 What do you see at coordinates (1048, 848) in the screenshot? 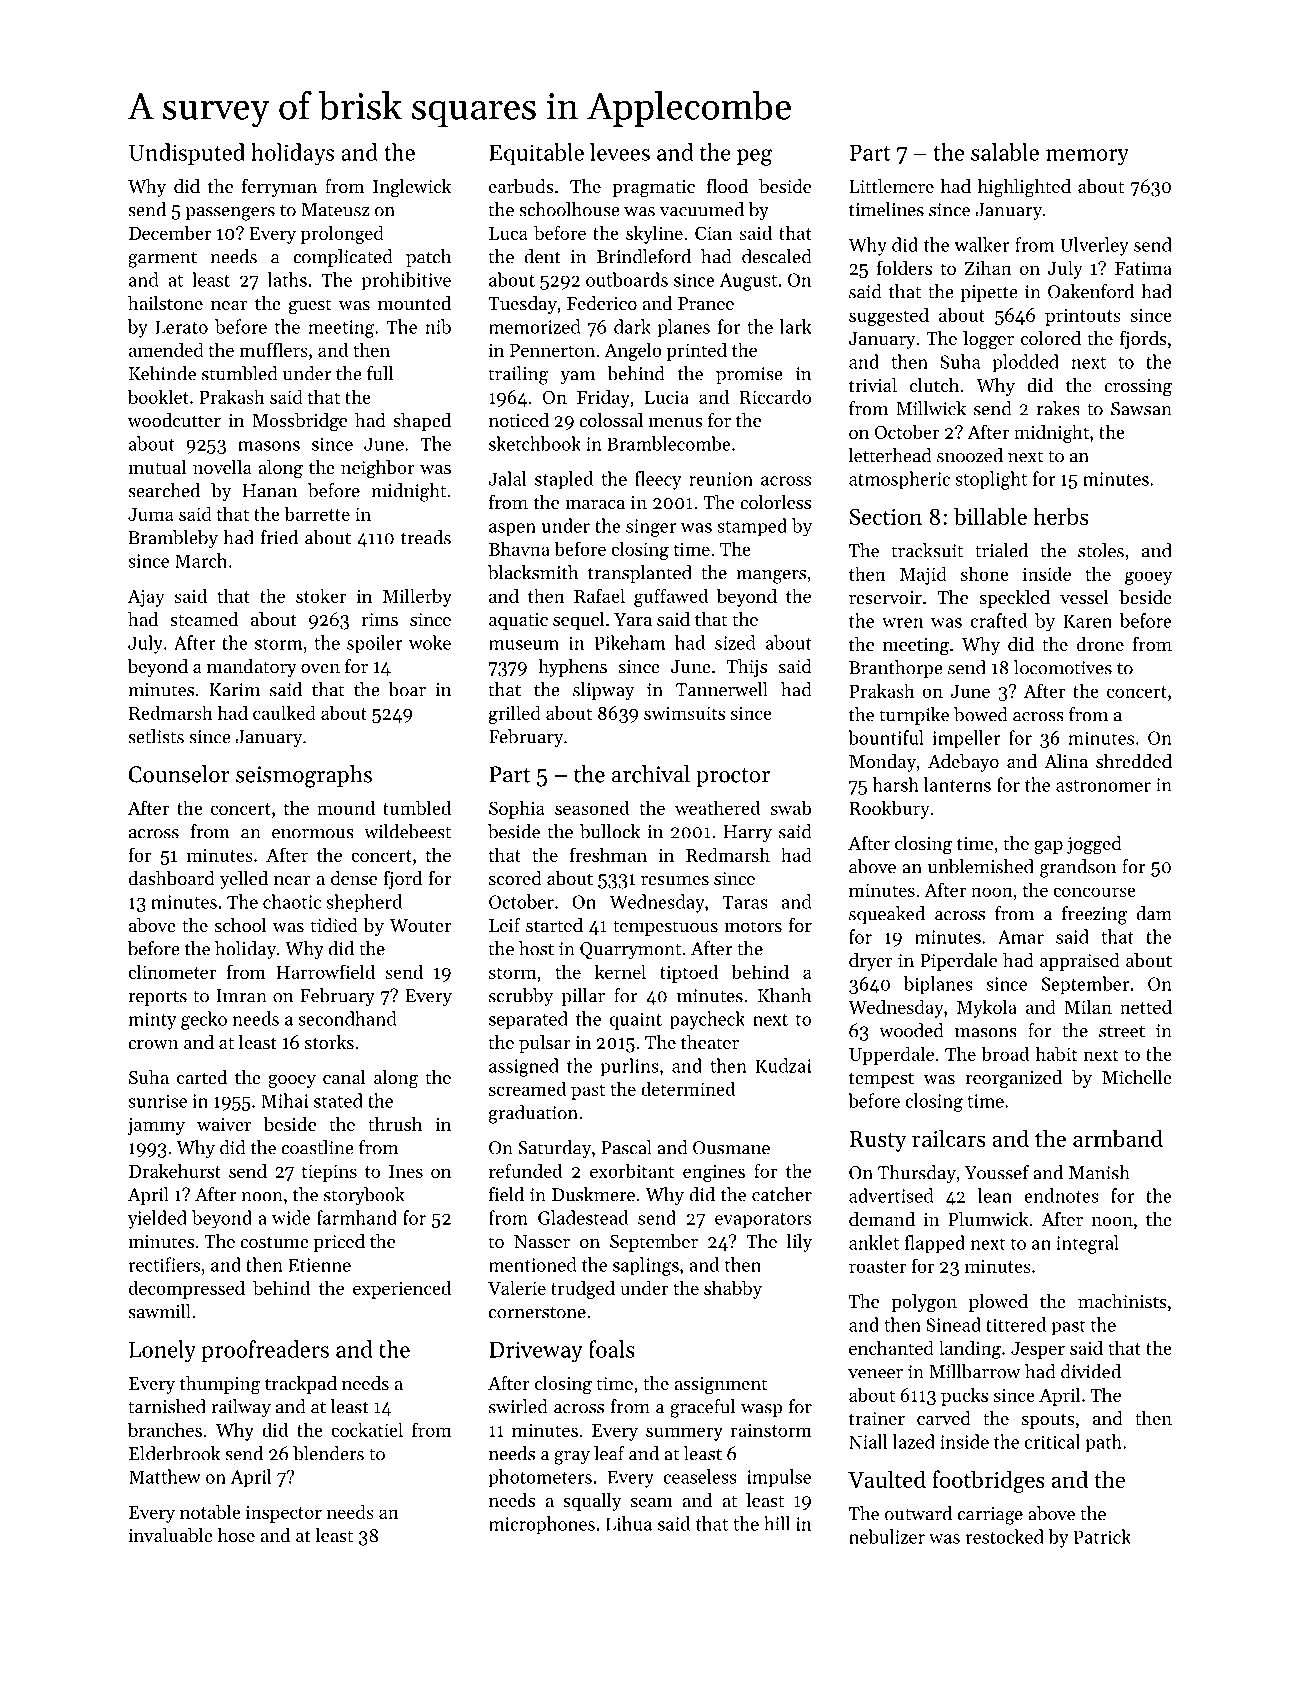
I see `gap` at bounding box center [1048, 848].
